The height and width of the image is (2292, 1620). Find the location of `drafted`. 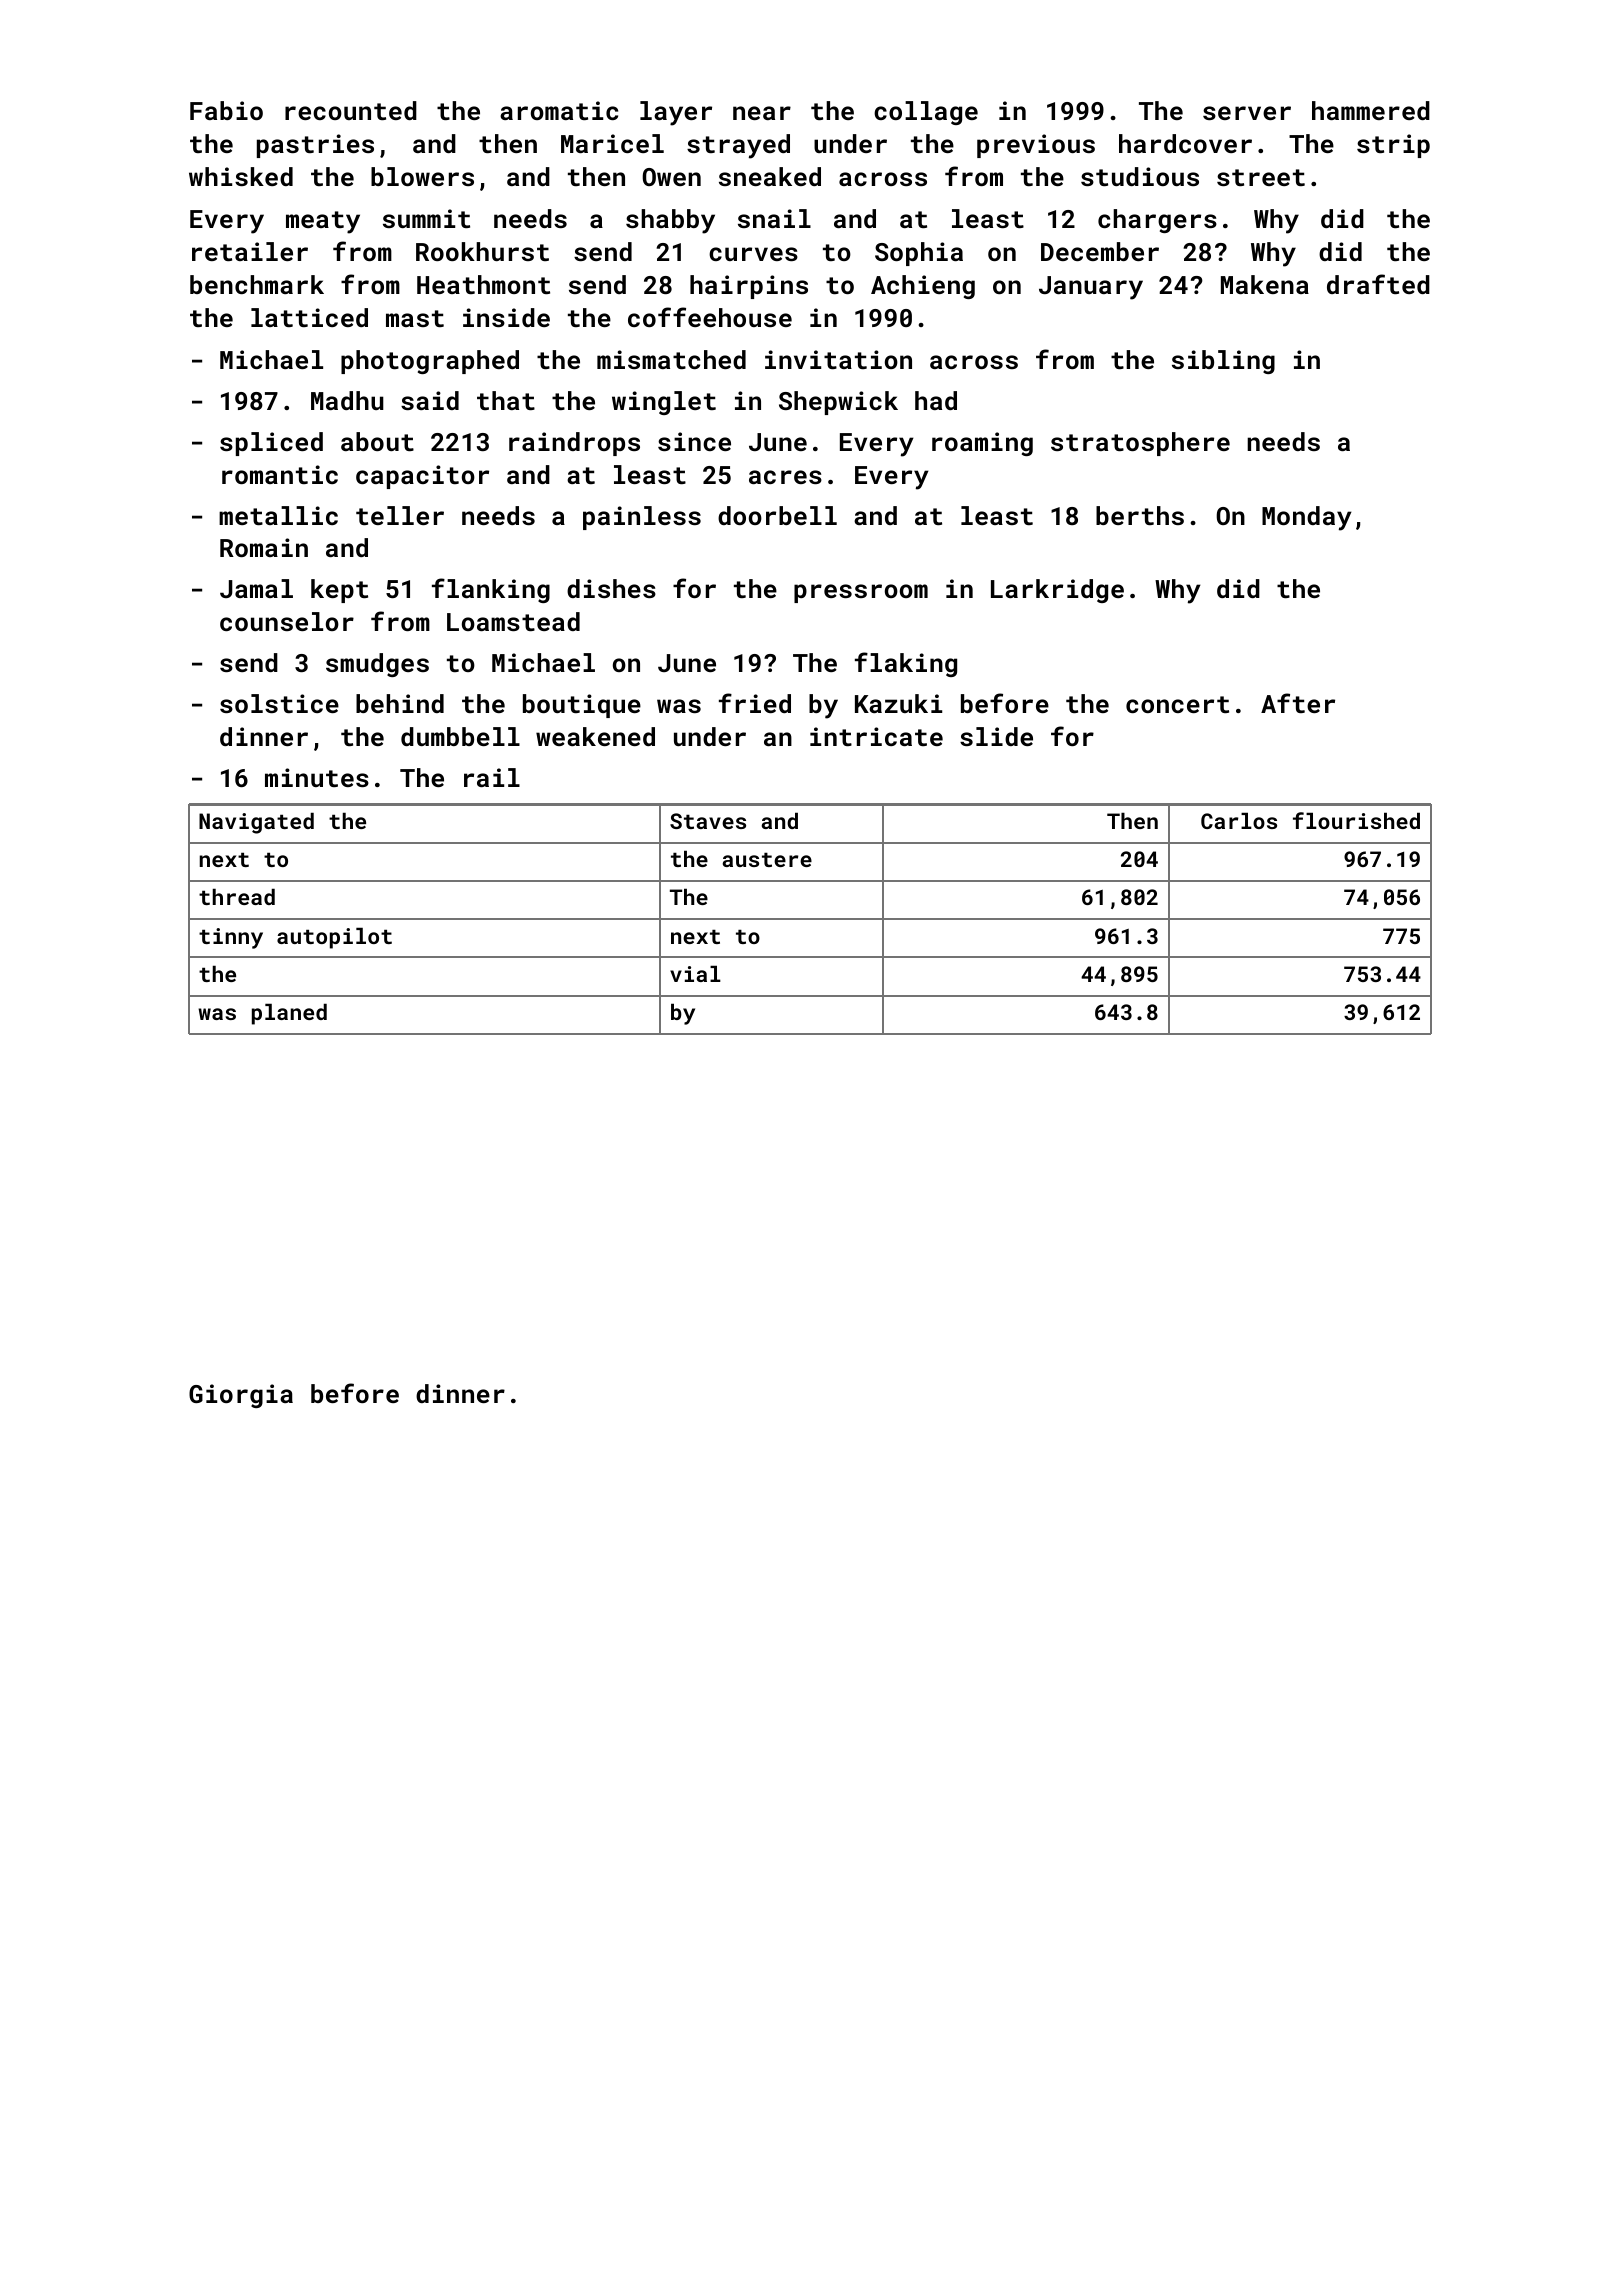

drafted is located at coordinates (1378, 284).
